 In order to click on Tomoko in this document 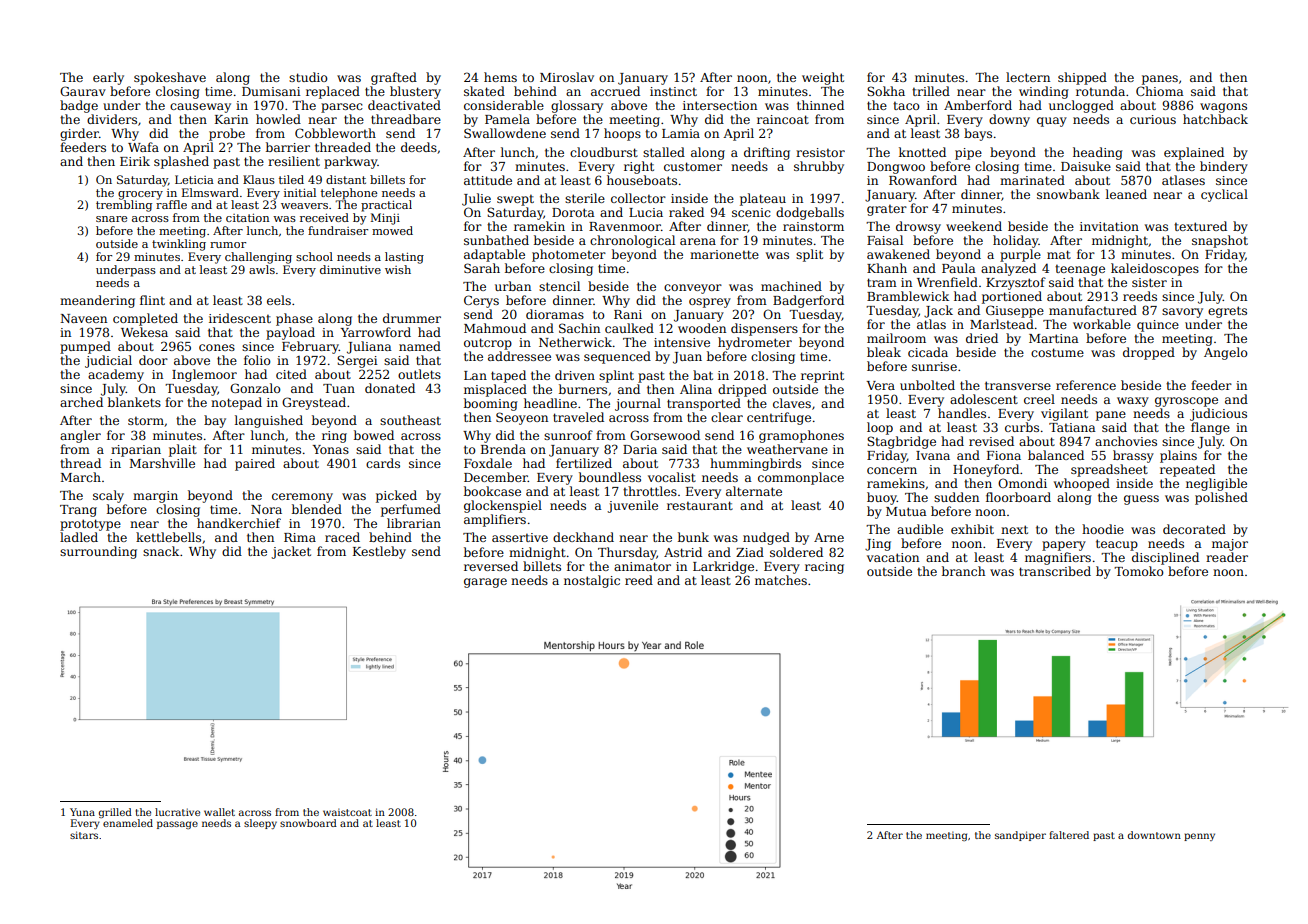, I will do `click(1139, 571)`.
